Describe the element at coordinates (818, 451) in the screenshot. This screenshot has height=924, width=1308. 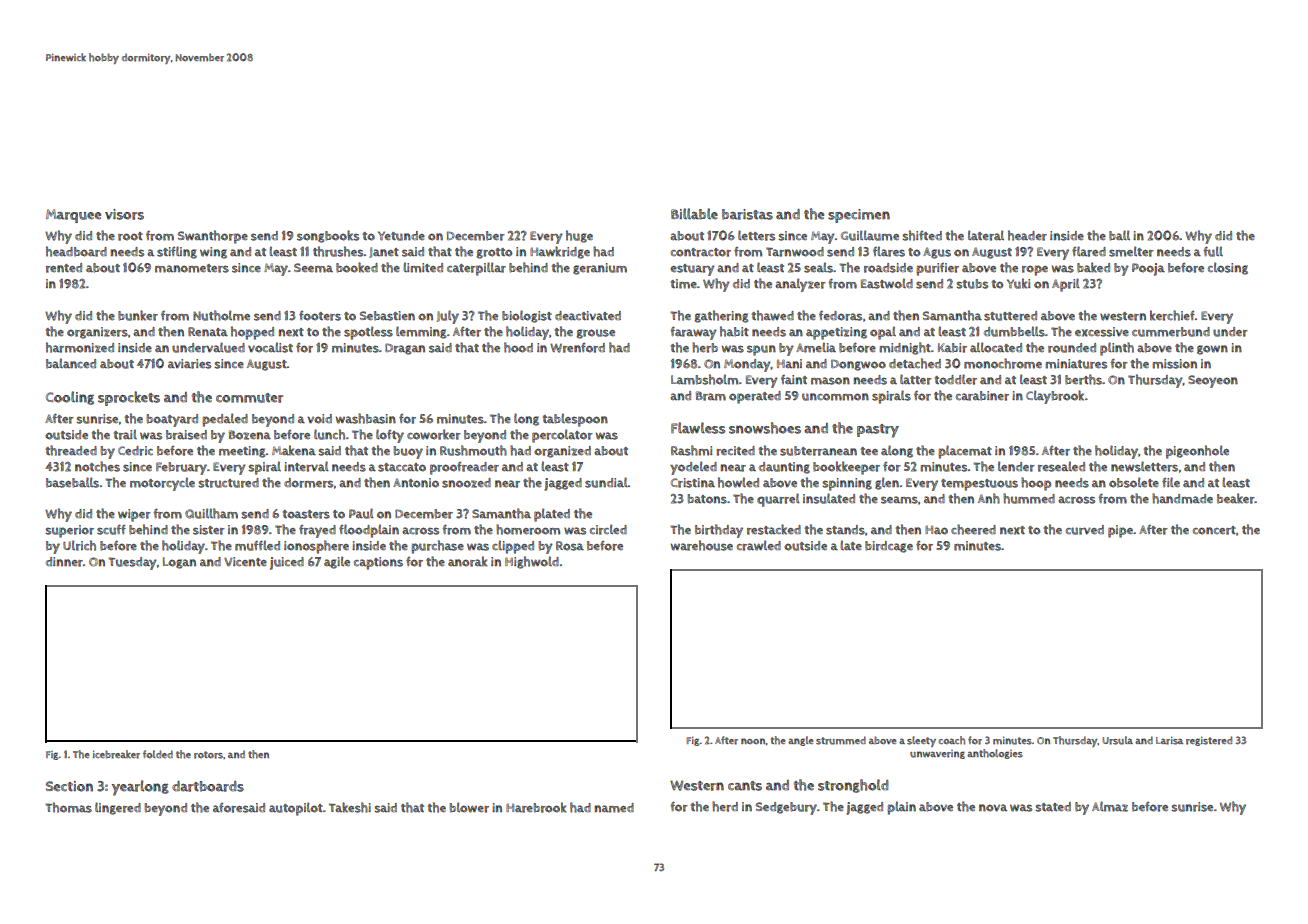
I see `subterranean` at that location.
